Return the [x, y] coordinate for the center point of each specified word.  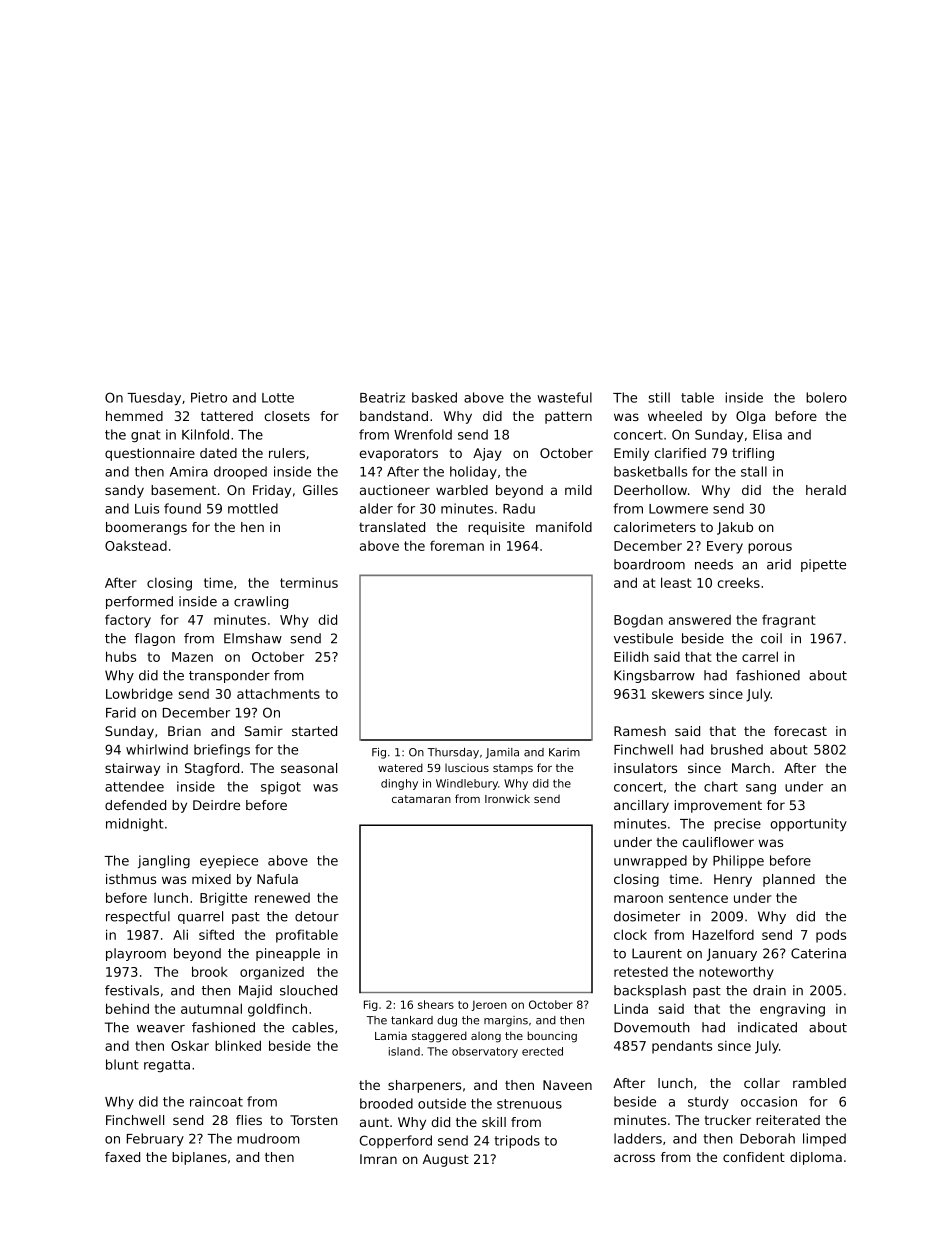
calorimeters [655, 527]
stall [754, 471]
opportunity [809, 824]
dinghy [399, 784]
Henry [733, 880]
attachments [278, 693]
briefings [222, 750]
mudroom [268, 1138]
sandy [124, 491]
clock [630, 934]
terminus [309, 583]
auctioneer [395, 490]
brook [210, 971]
